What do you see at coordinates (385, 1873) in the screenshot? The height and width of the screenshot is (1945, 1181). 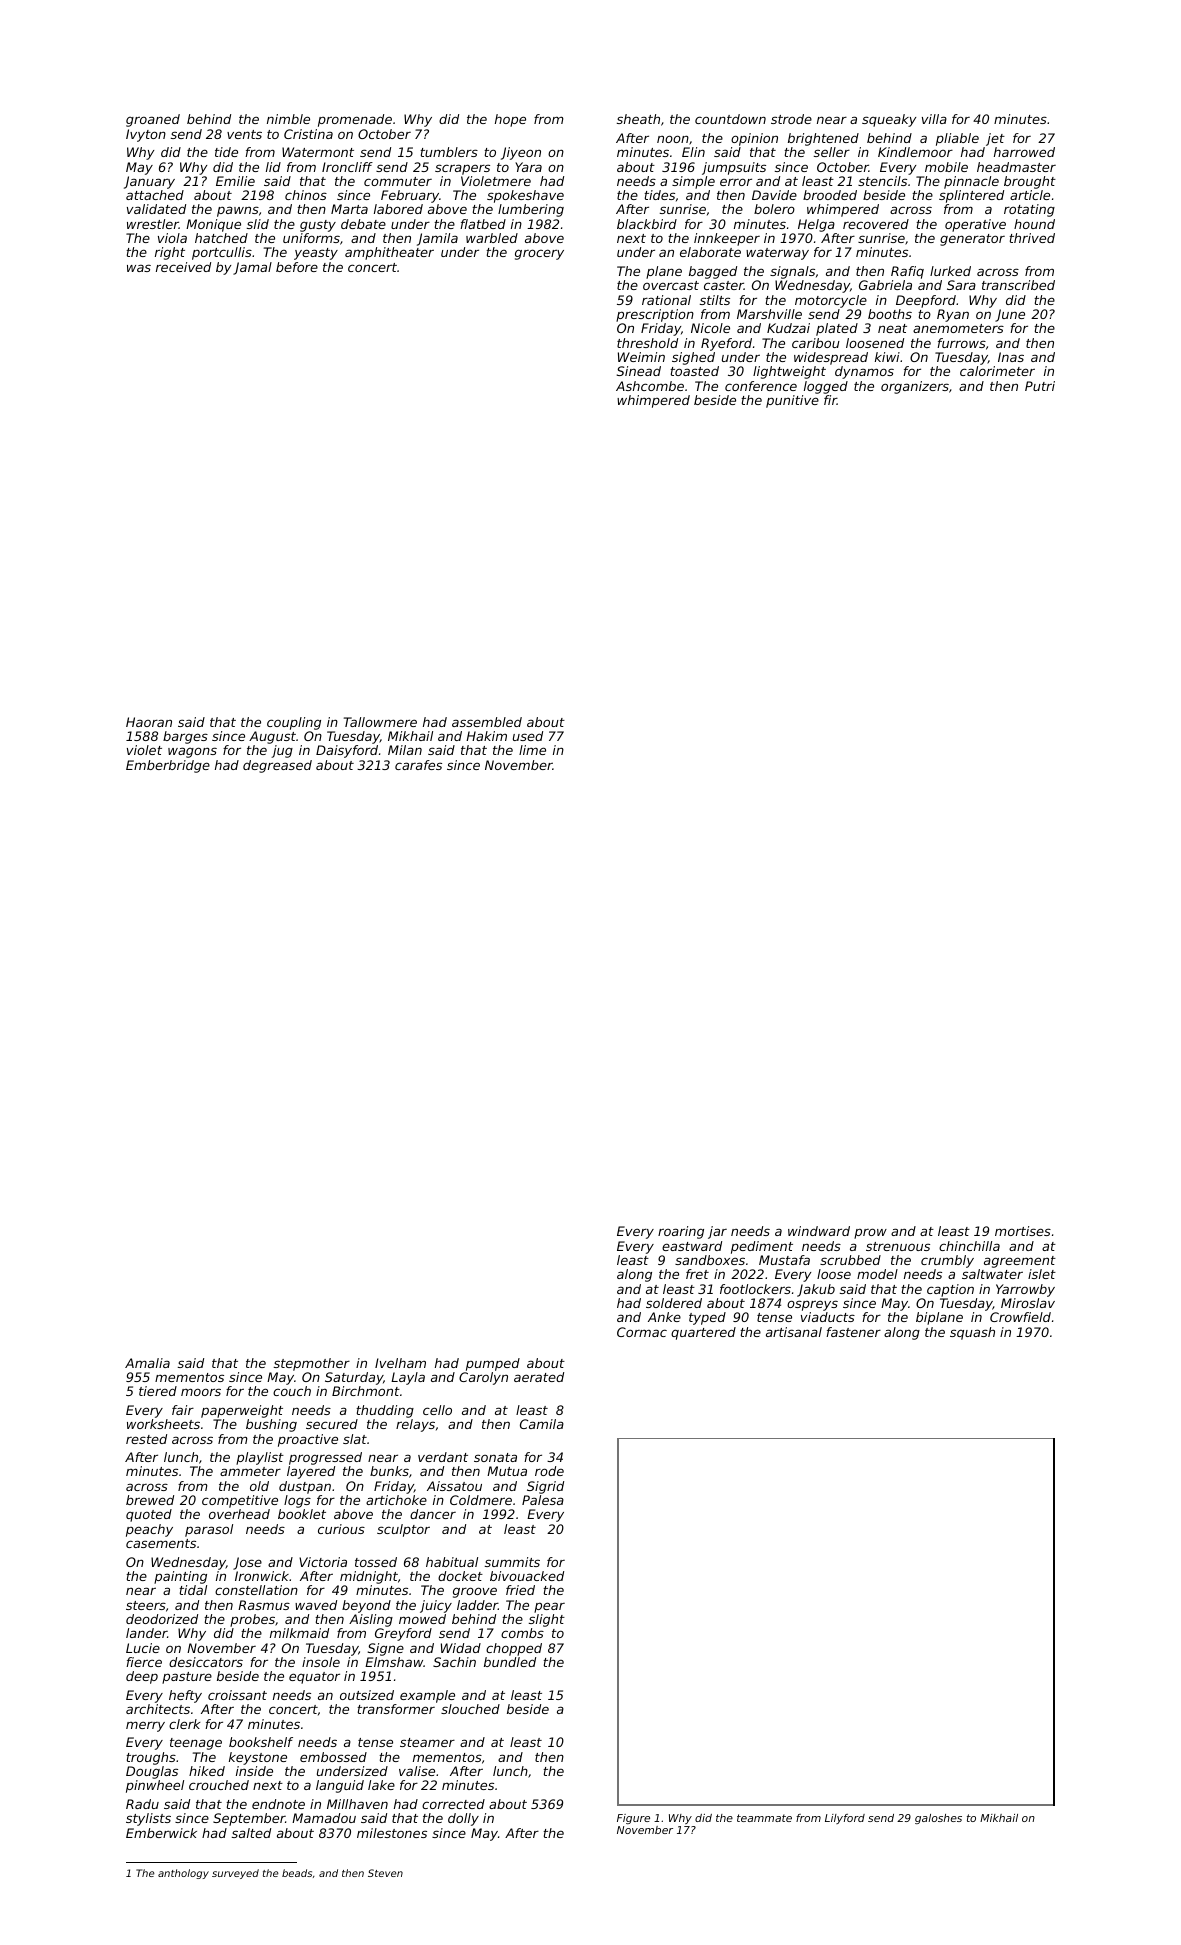 I see `Steven` at bounding box center [385, 1873].
